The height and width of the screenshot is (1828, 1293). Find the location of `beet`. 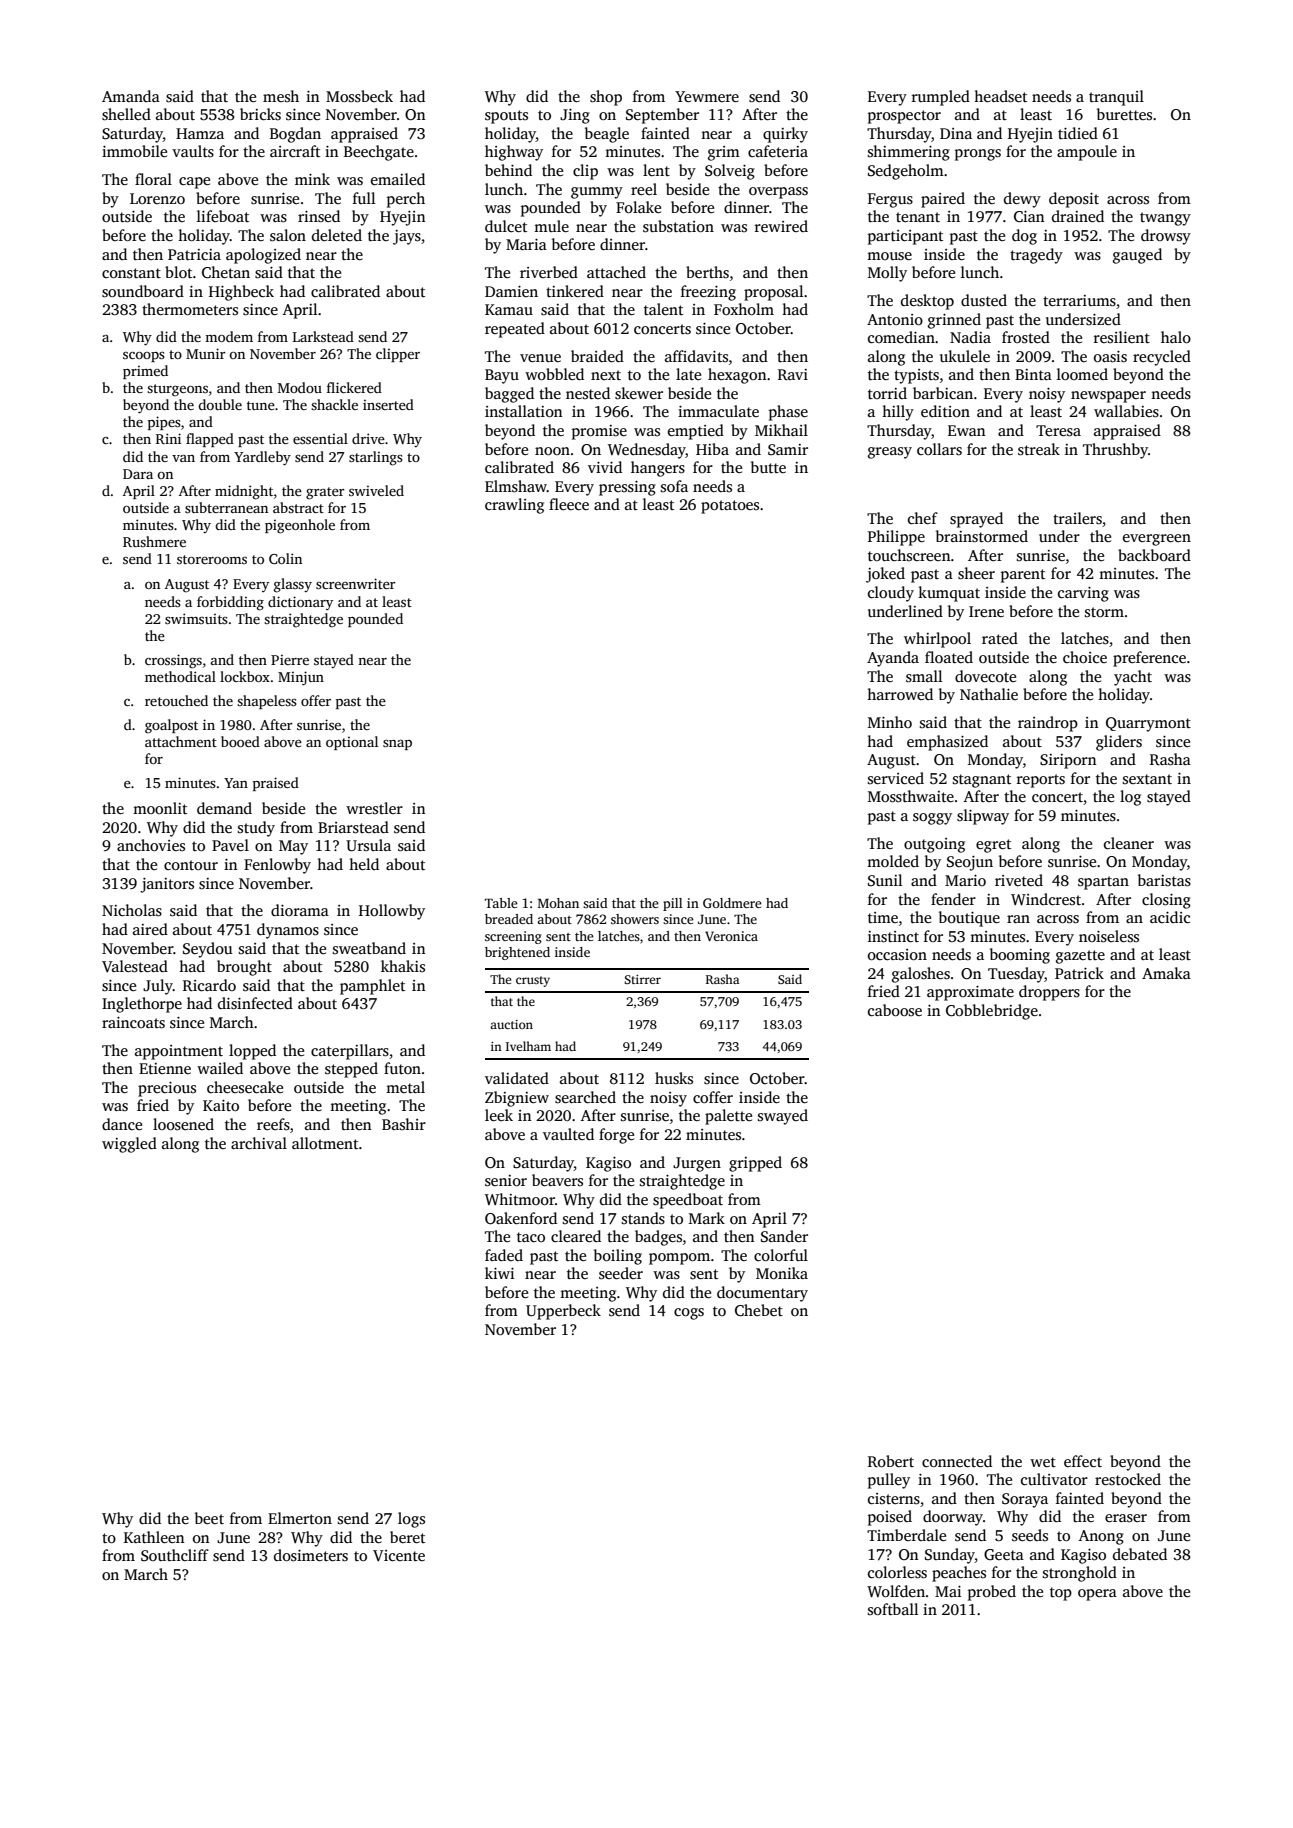

beet is located at coordinates (209, 1518).
